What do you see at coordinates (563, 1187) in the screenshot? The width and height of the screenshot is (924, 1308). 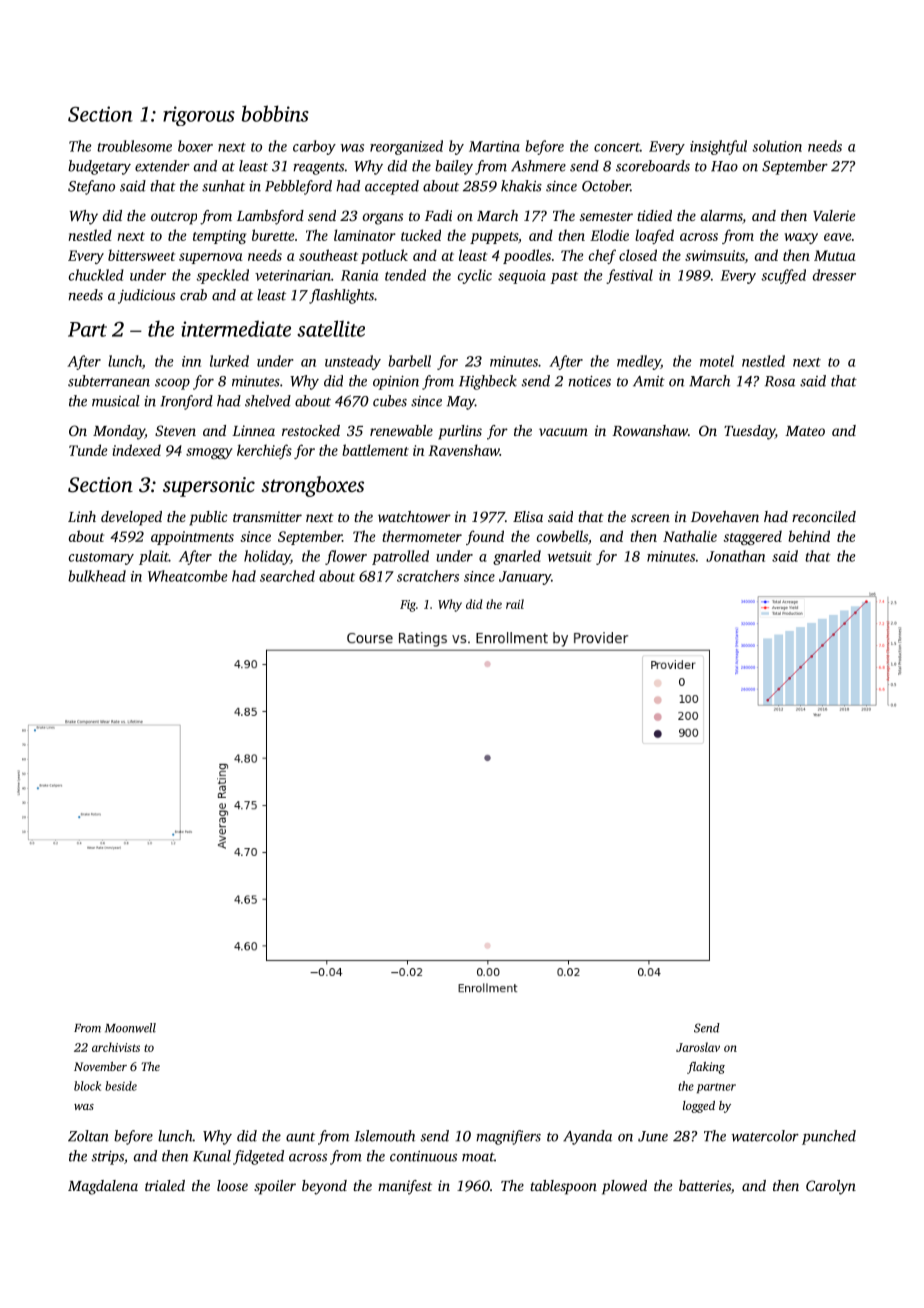 I see `tablespoon` at bounding box center [563, 1187].
